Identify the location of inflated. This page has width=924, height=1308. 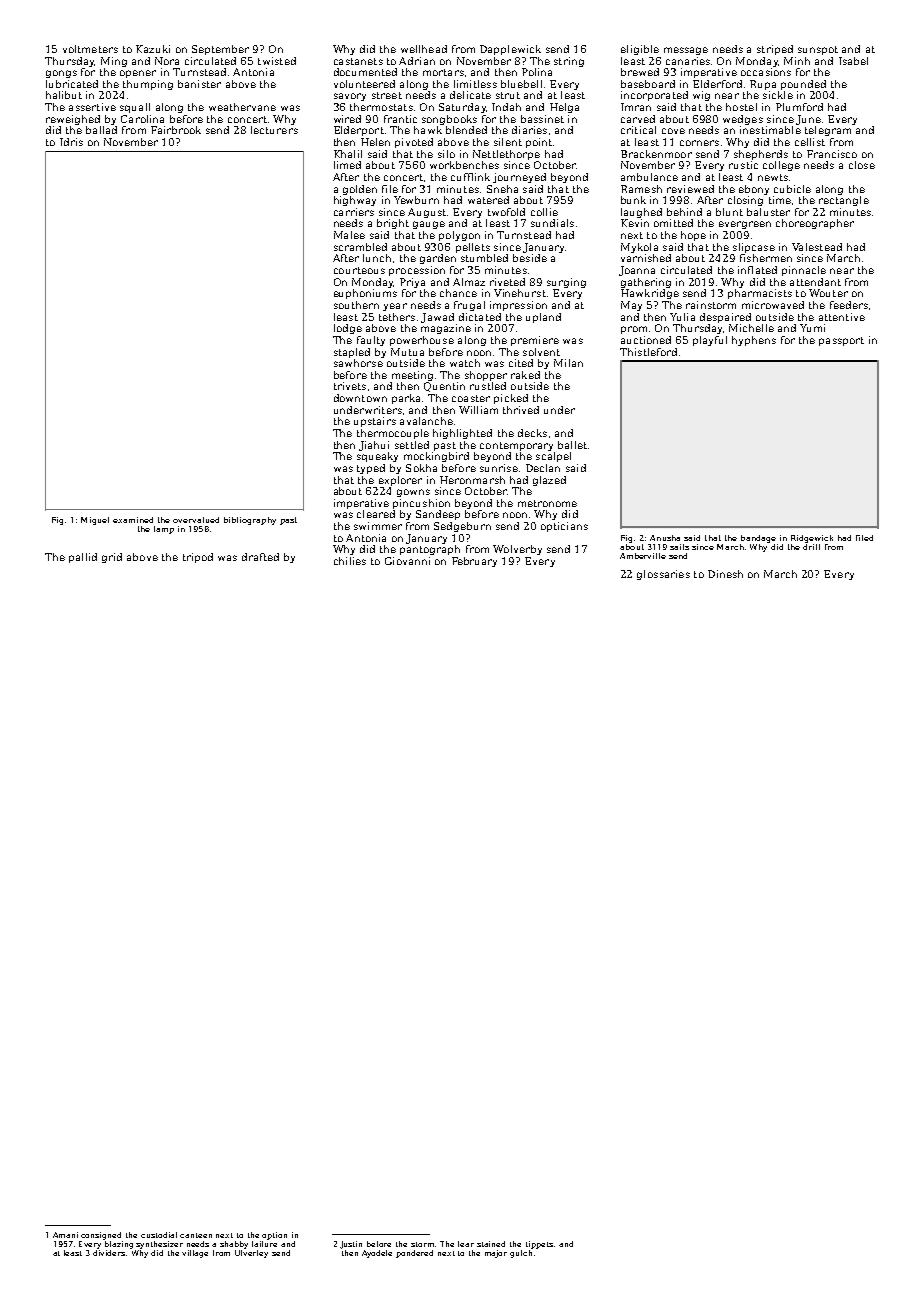
(757, 270).
